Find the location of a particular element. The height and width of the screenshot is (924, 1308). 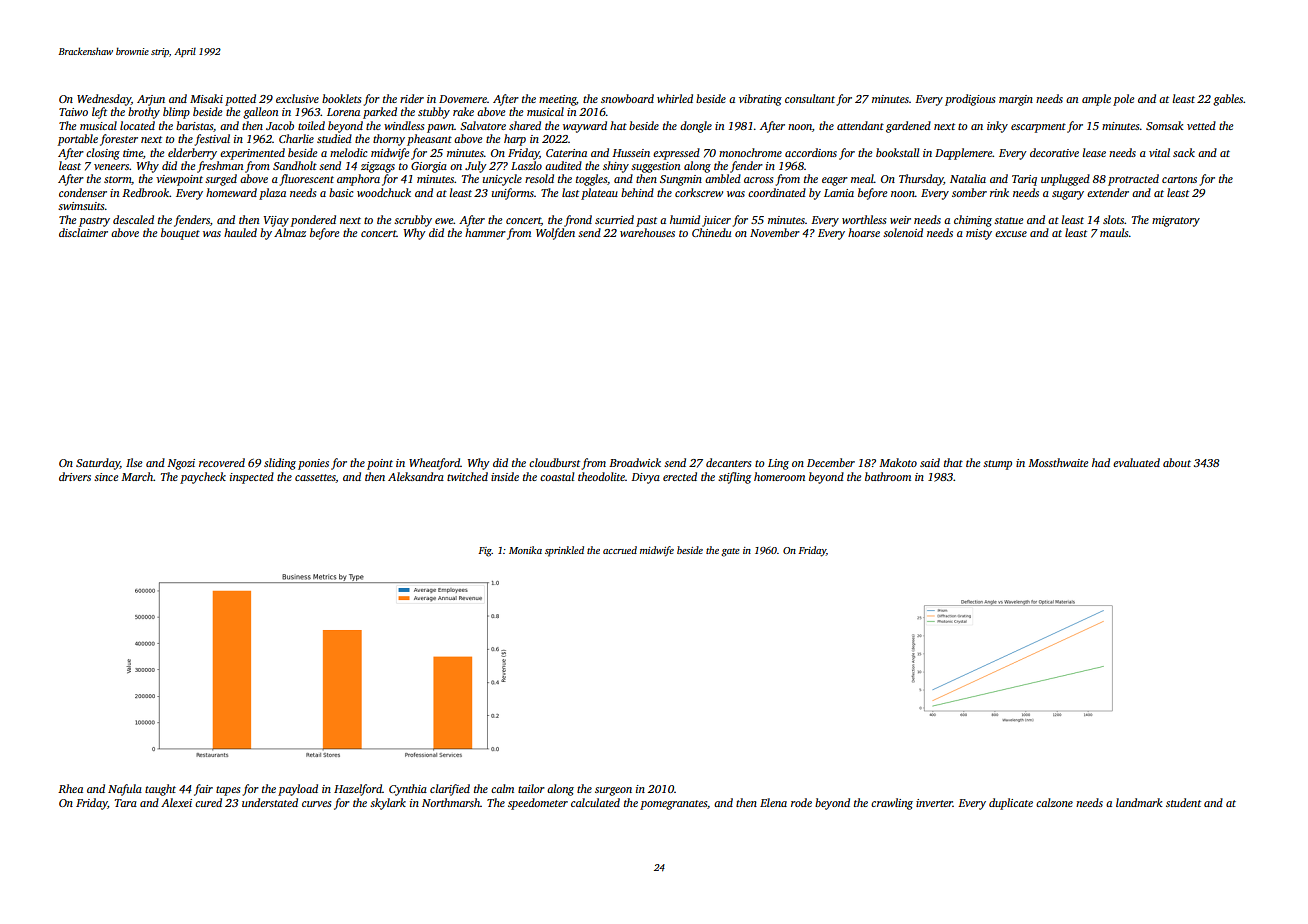

disclaimer is located at coordinates (83, 232).
